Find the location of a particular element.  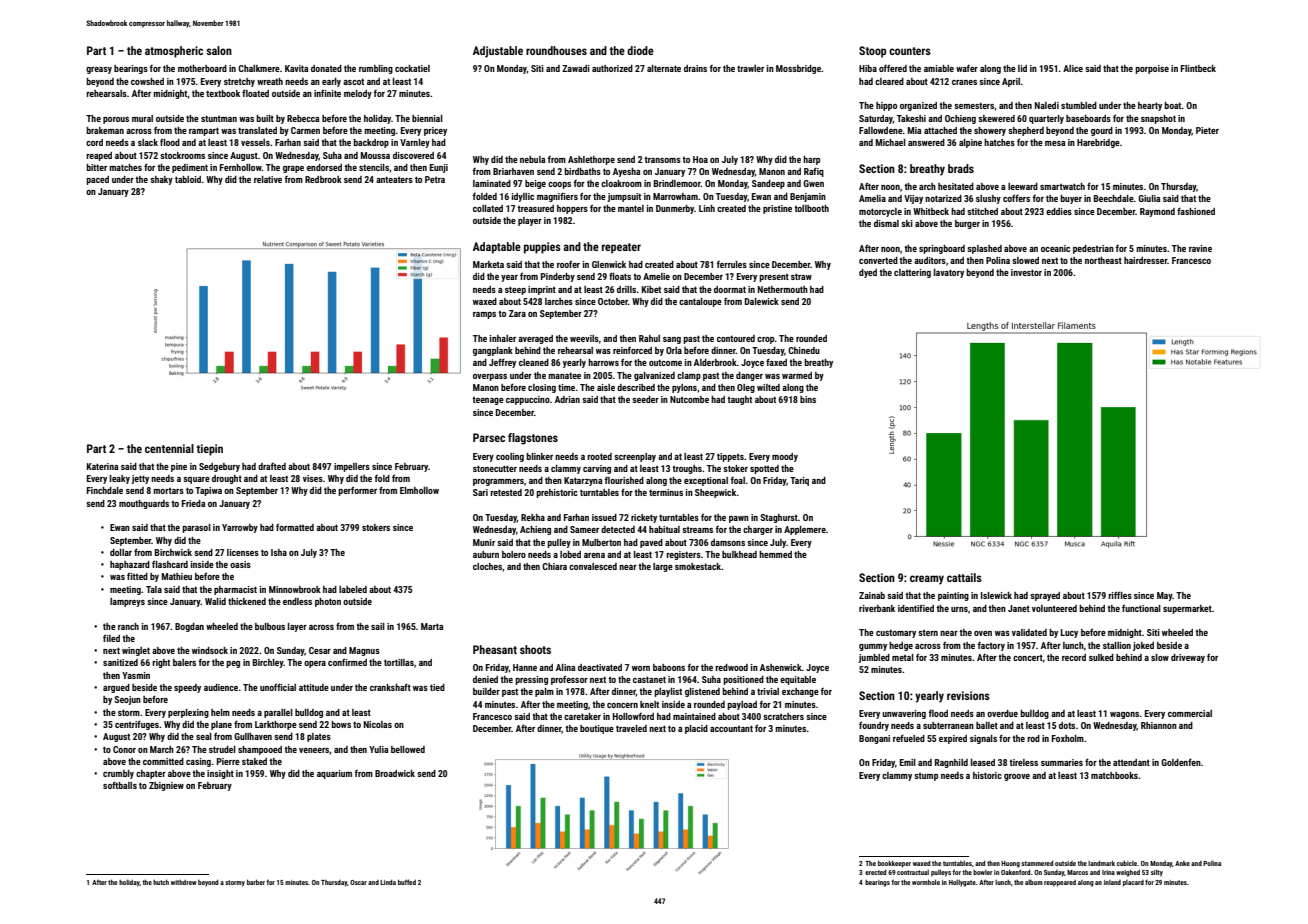

redwood is located at coordinates (731, 667).
